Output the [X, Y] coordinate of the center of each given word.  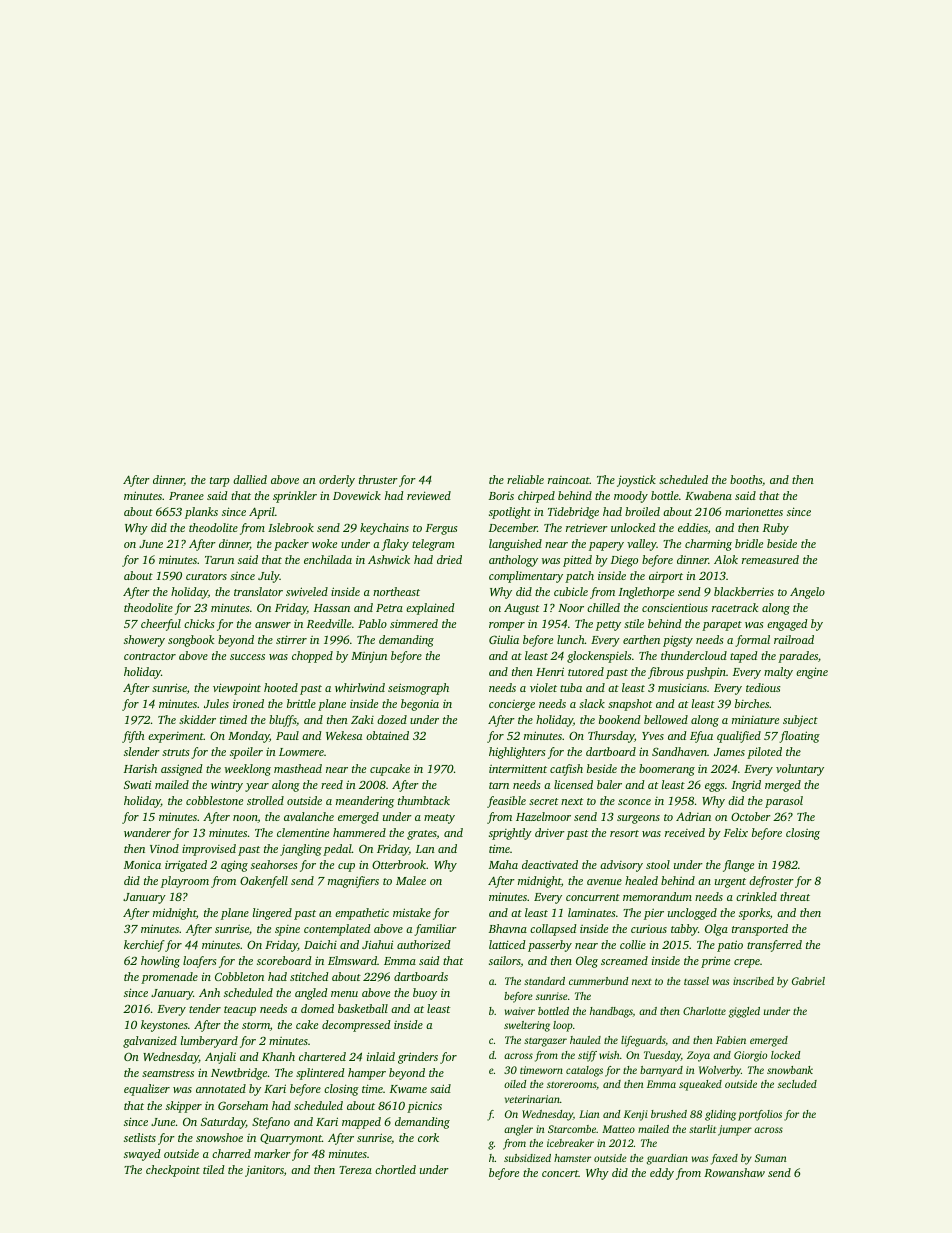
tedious [763, 687]
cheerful [161, 625]
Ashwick [389, 559]
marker [272, 1153]
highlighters [517, 753]
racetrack [735, 607]
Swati [137, 784]
